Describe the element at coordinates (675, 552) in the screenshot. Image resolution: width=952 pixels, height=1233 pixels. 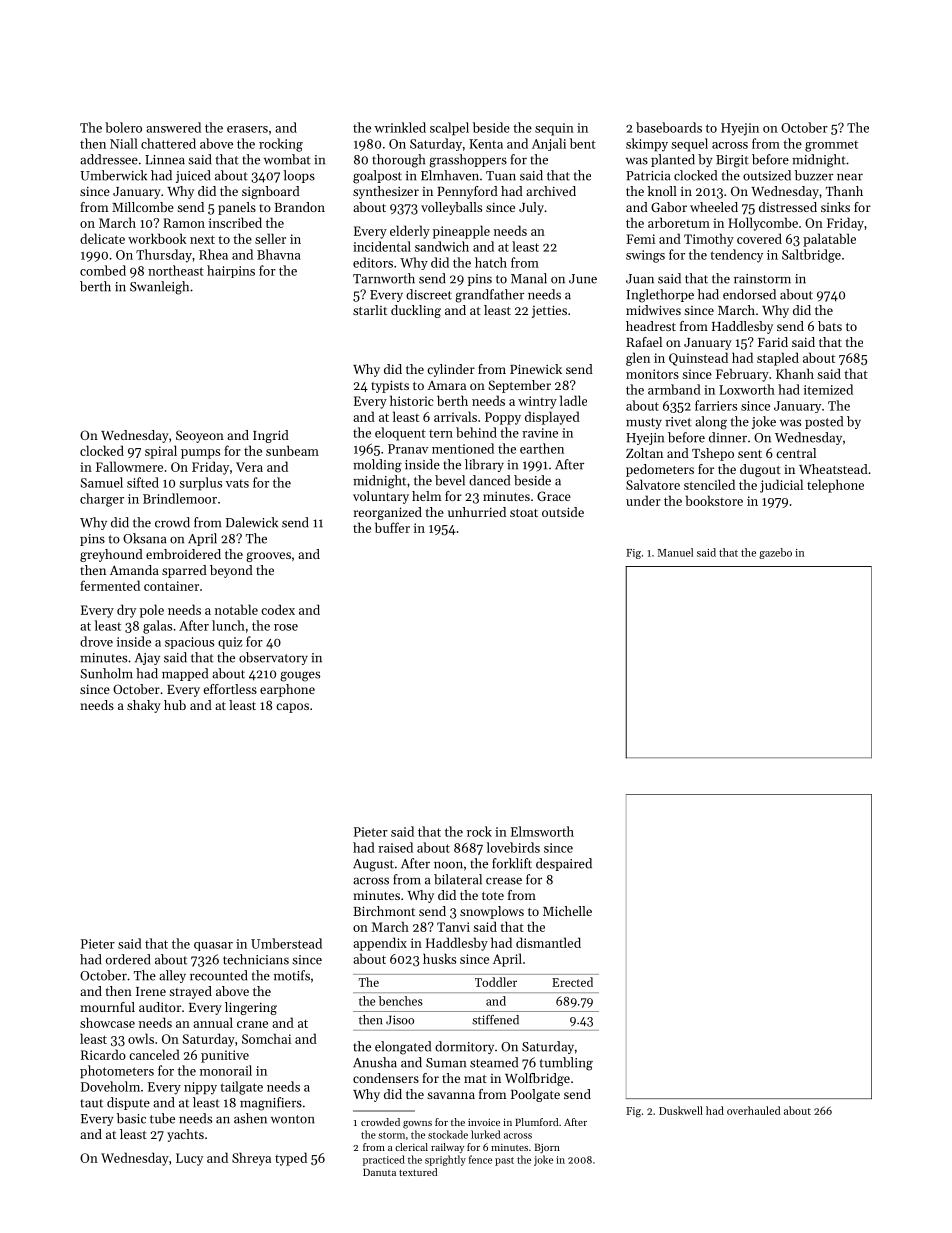
I see `Manuel` at that location.
